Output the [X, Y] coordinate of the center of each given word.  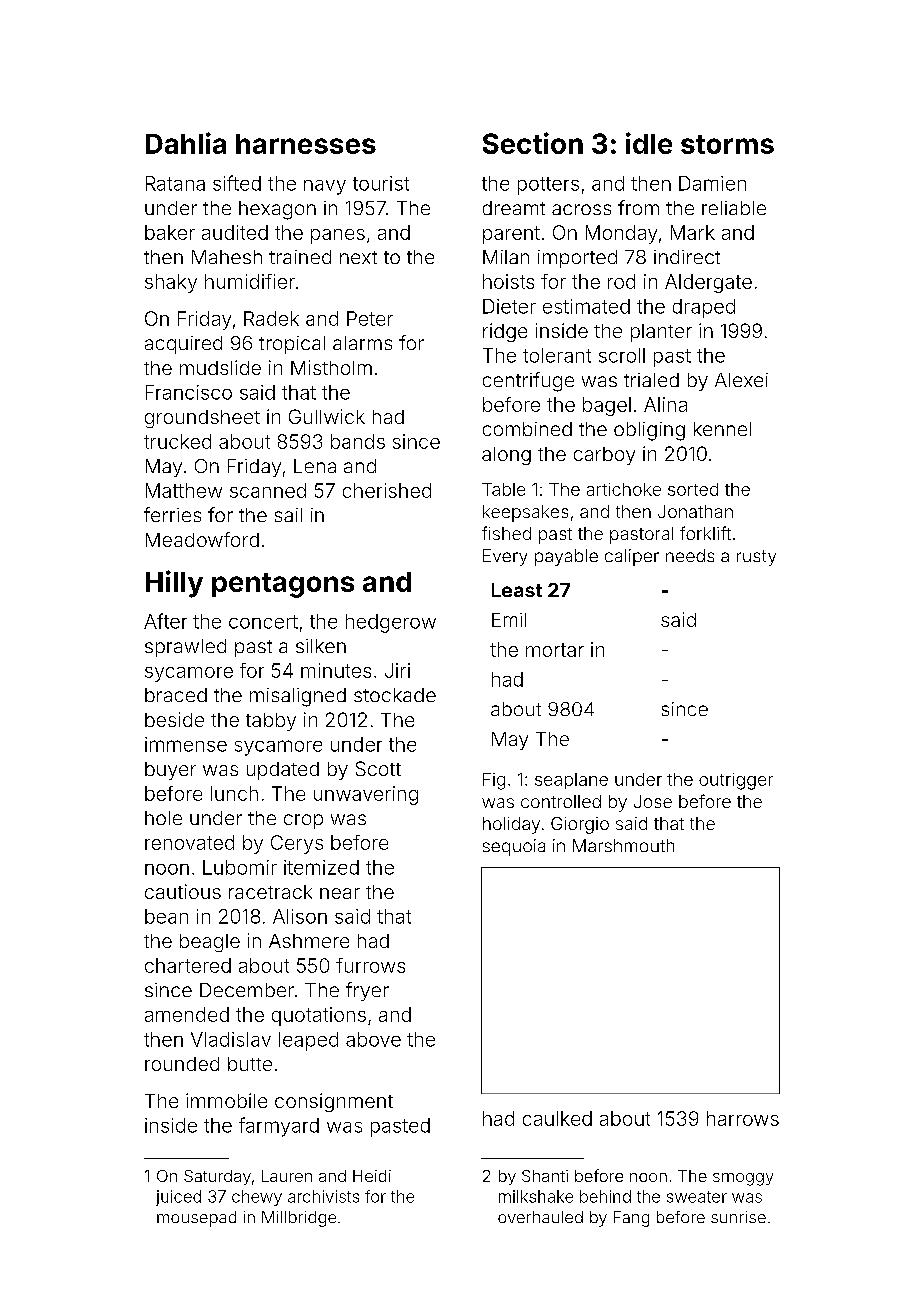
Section [533, 143]
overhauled [540, 1217]
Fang [631, 1219]
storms [727, 144]
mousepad [196, 1219]
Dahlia [186, 143]
